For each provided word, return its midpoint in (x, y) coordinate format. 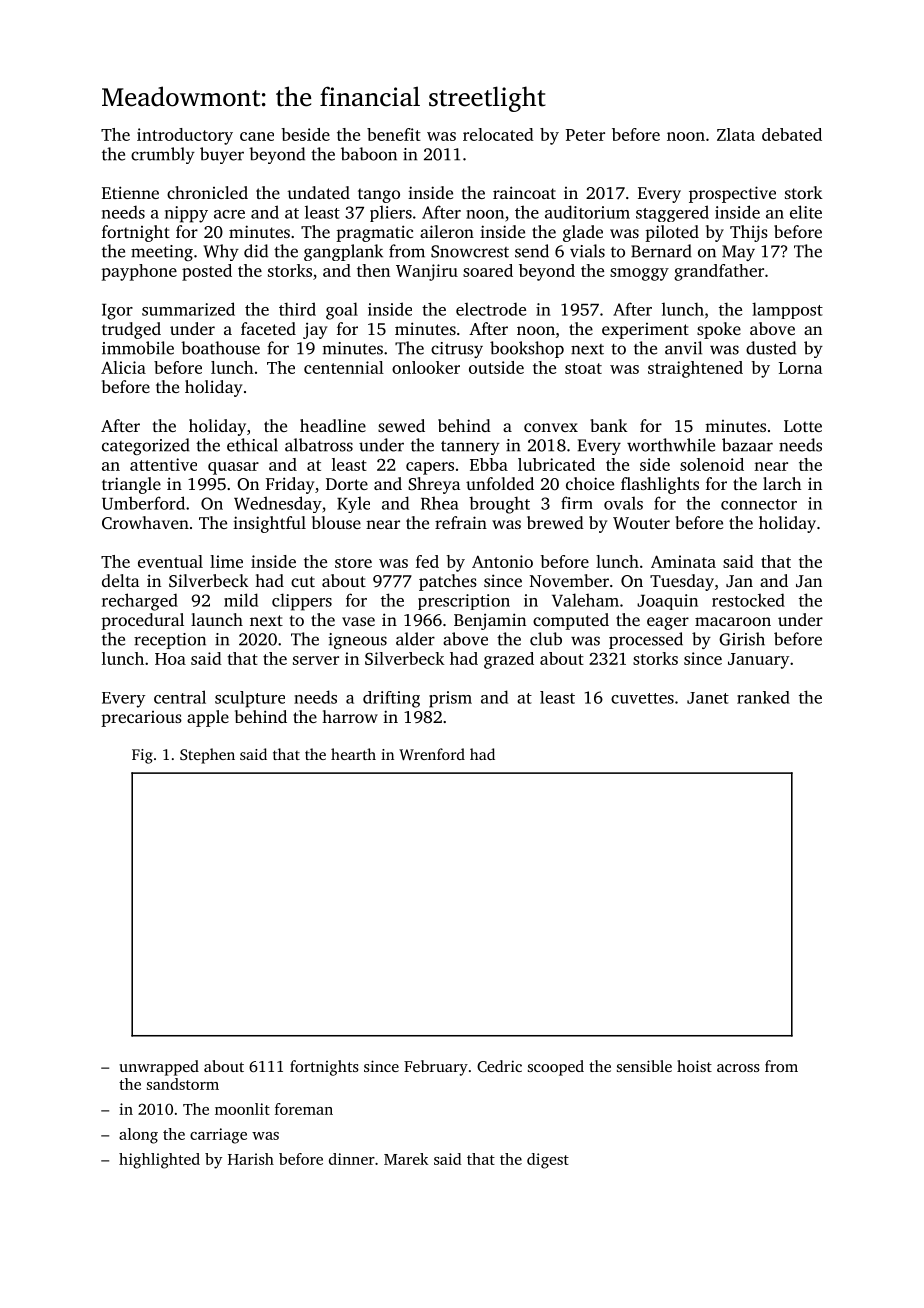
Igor (117, 312)
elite (806, 212)
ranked (763, 697)
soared (488, 270)
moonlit (242, 1109)
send (532, 251)
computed (571, 621)
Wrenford (432, 754)
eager (668, 623)
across (738, 1068)
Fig (142, 756)
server (316, 660)
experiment (645, 331)
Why (221, 252)
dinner (352, 1159)
